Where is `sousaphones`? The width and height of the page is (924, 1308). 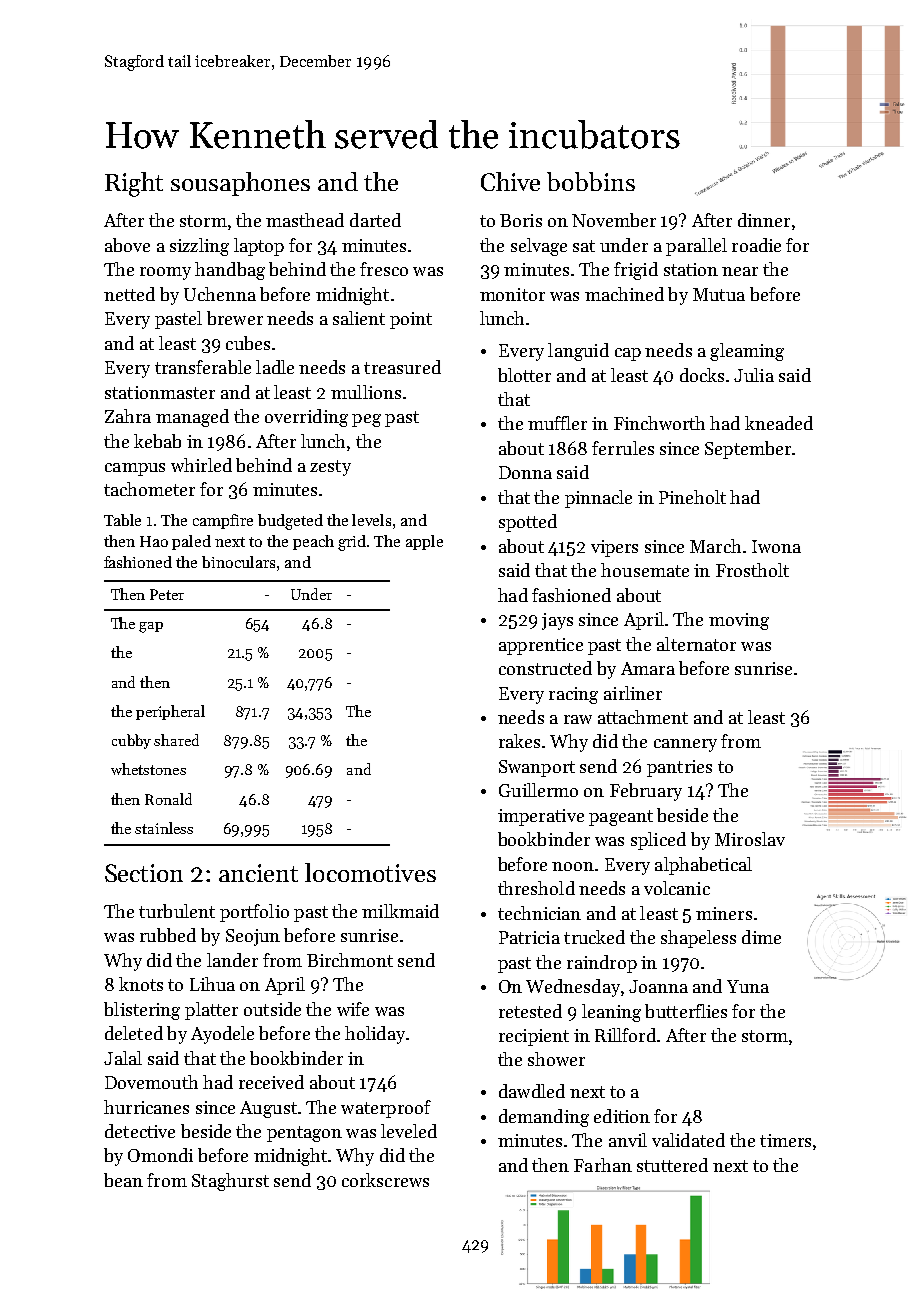
sousaphones is located at coordinates (240, 184).
